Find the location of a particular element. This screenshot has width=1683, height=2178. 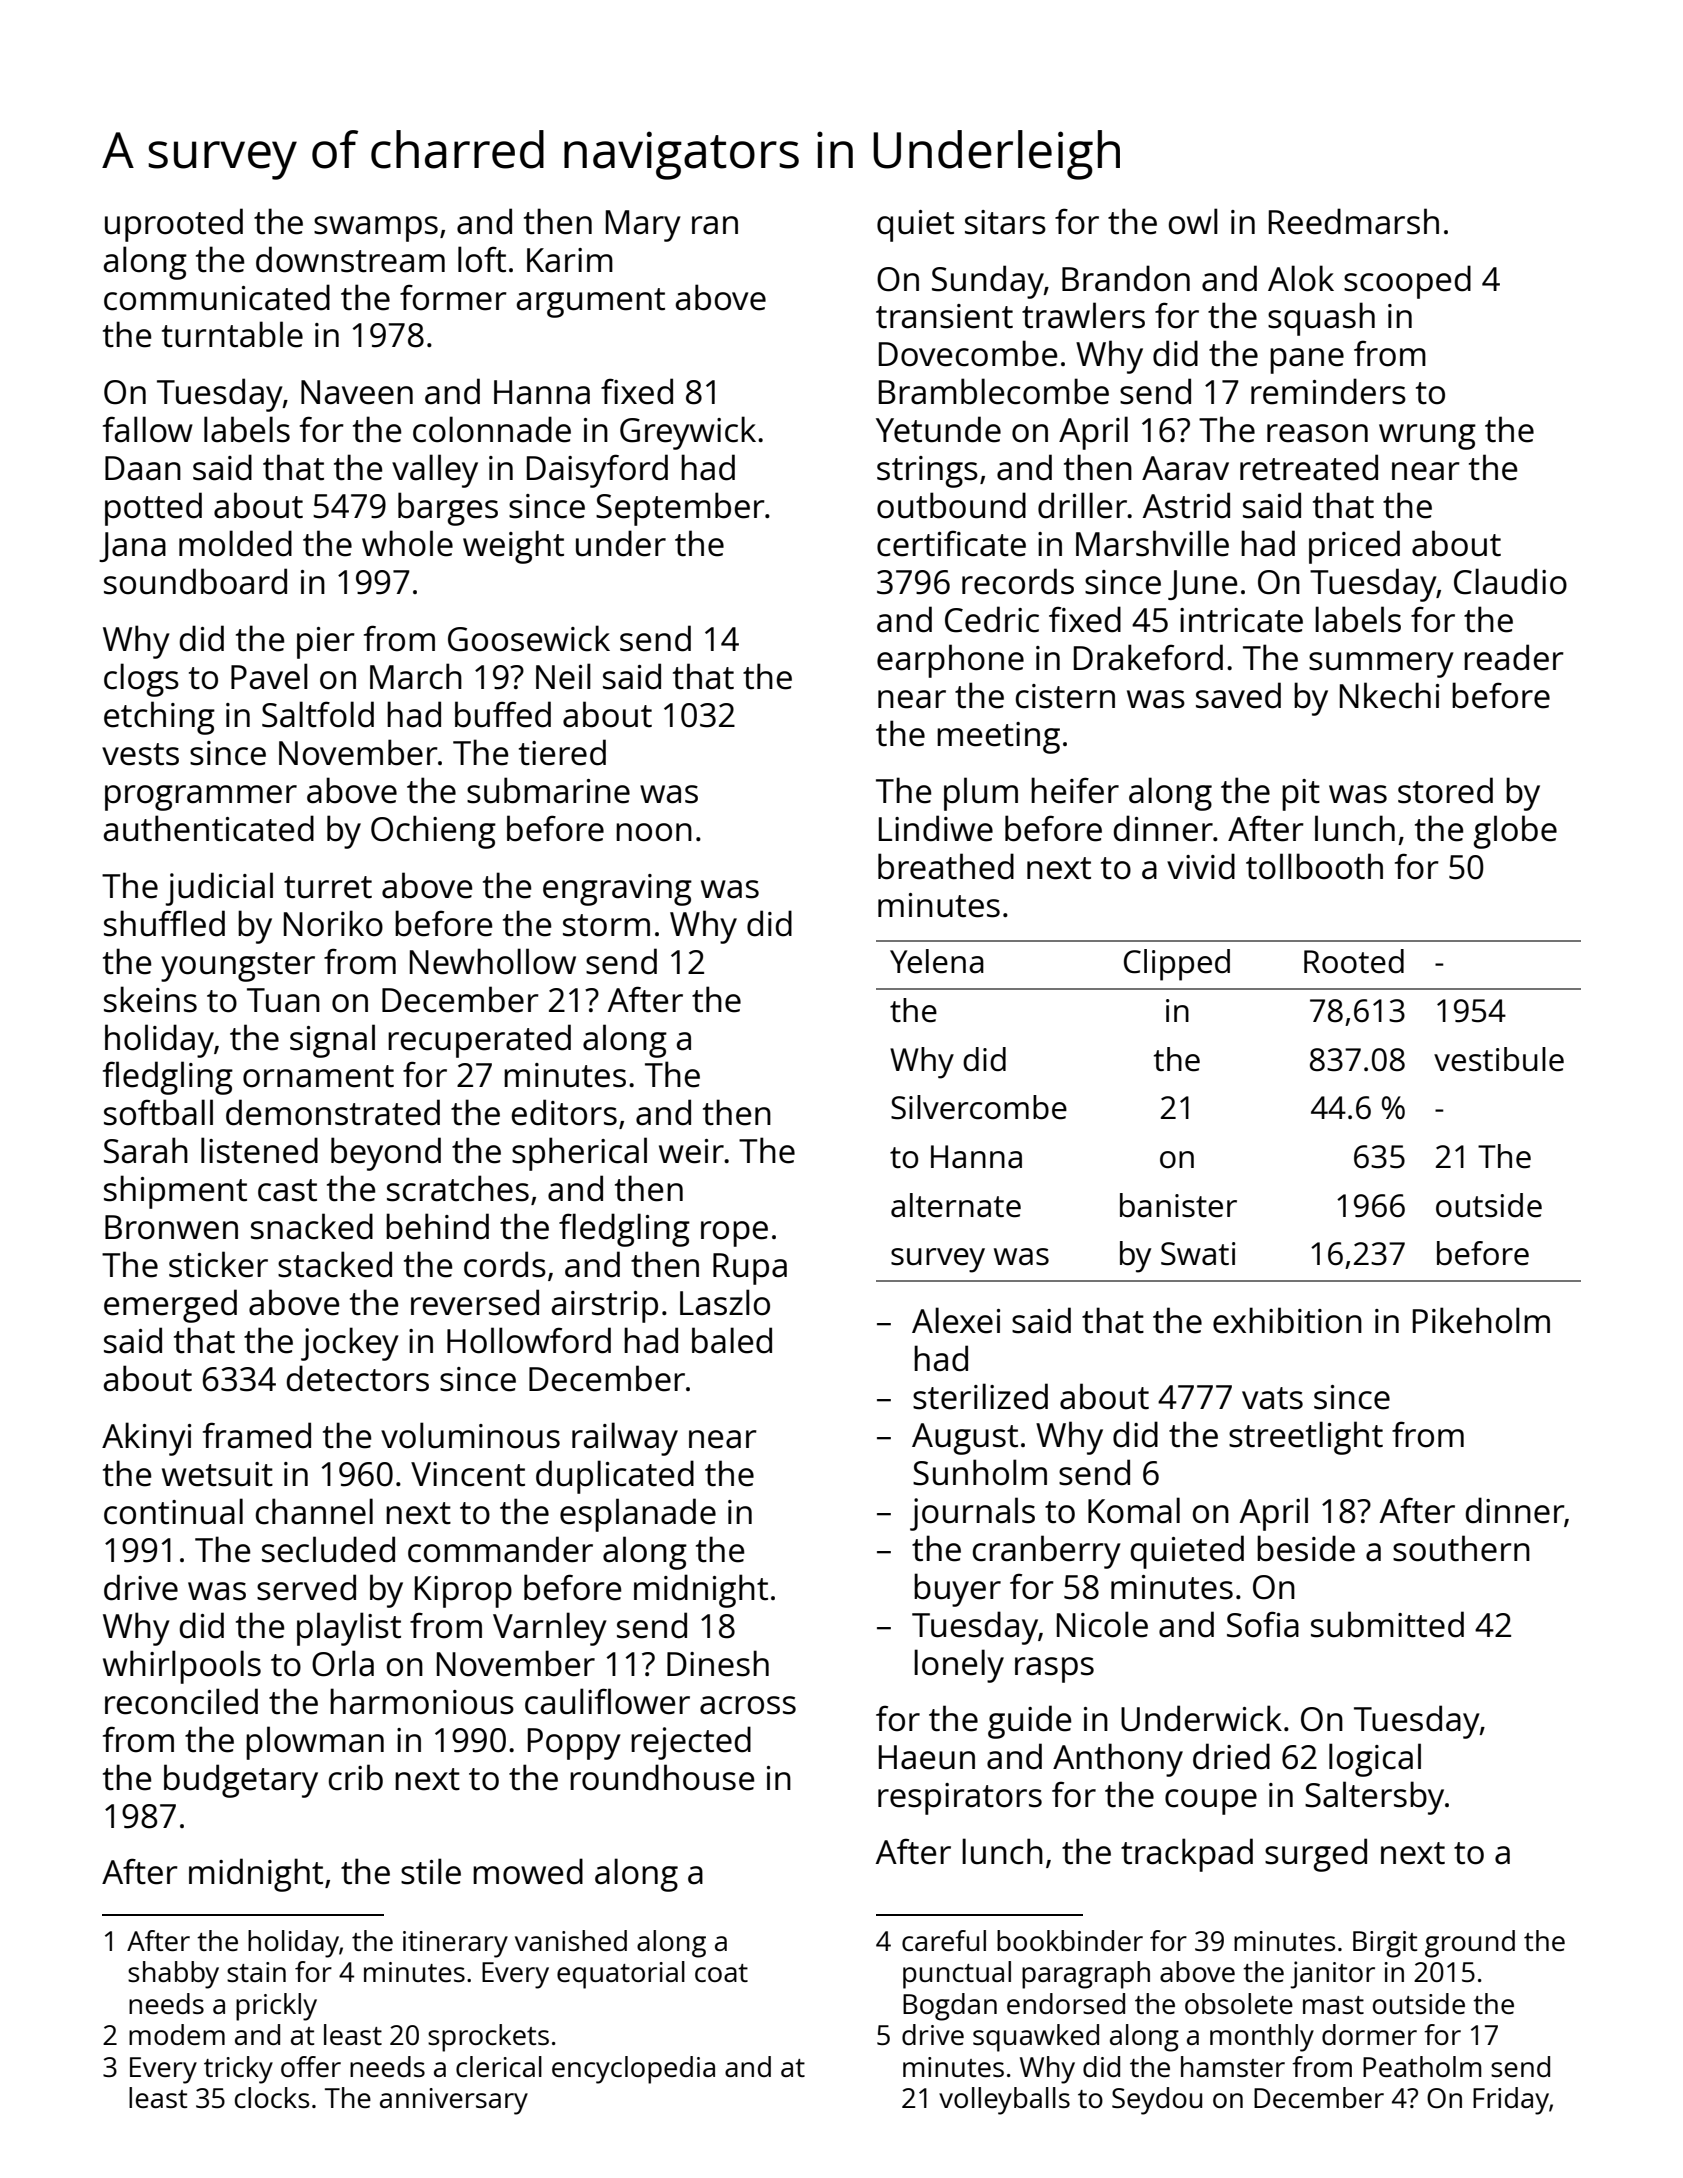

Tuan is located at coordinates (283, 1000).
